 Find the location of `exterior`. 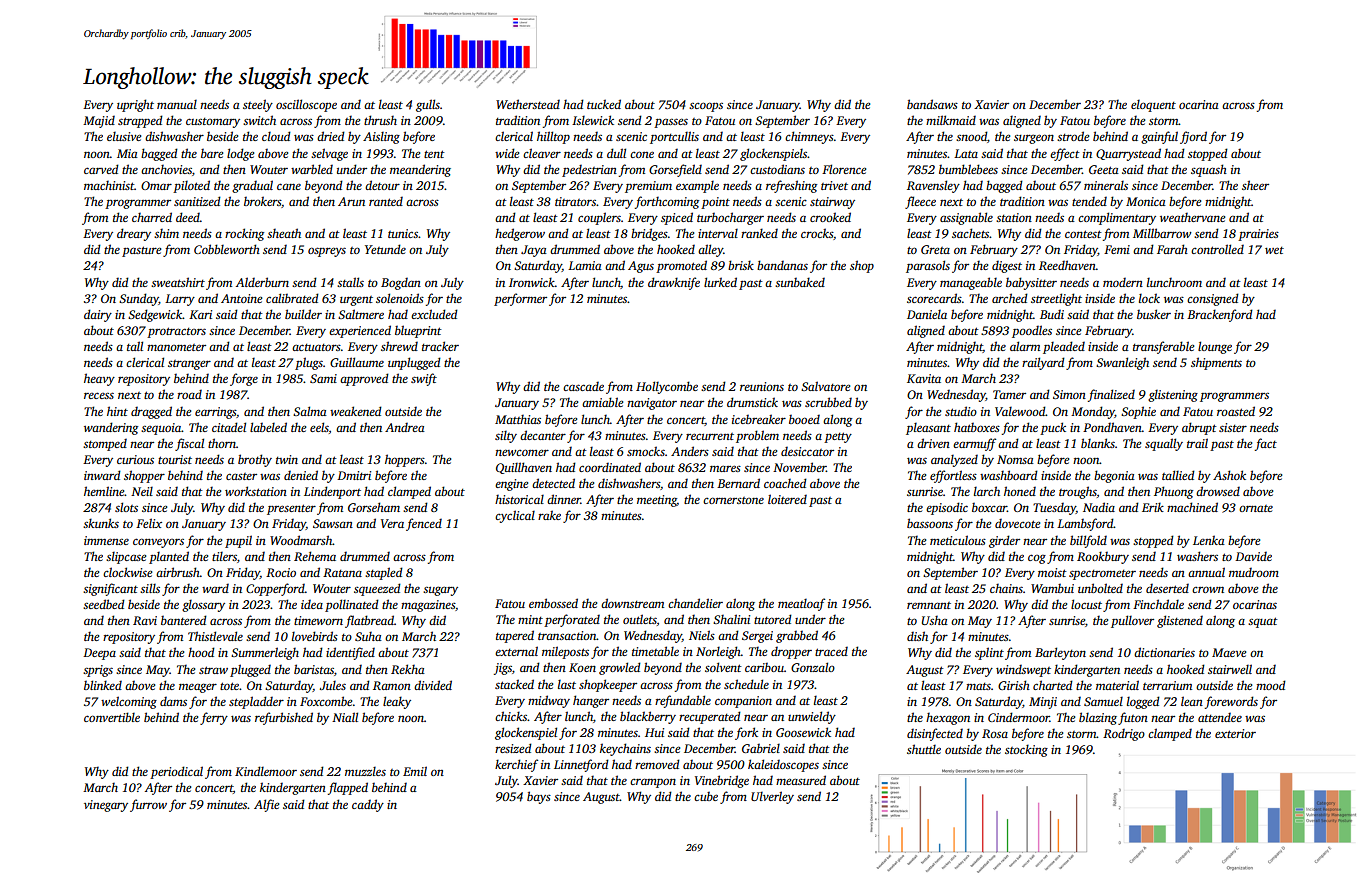

exterior is located at coordinates (1235, 733).
